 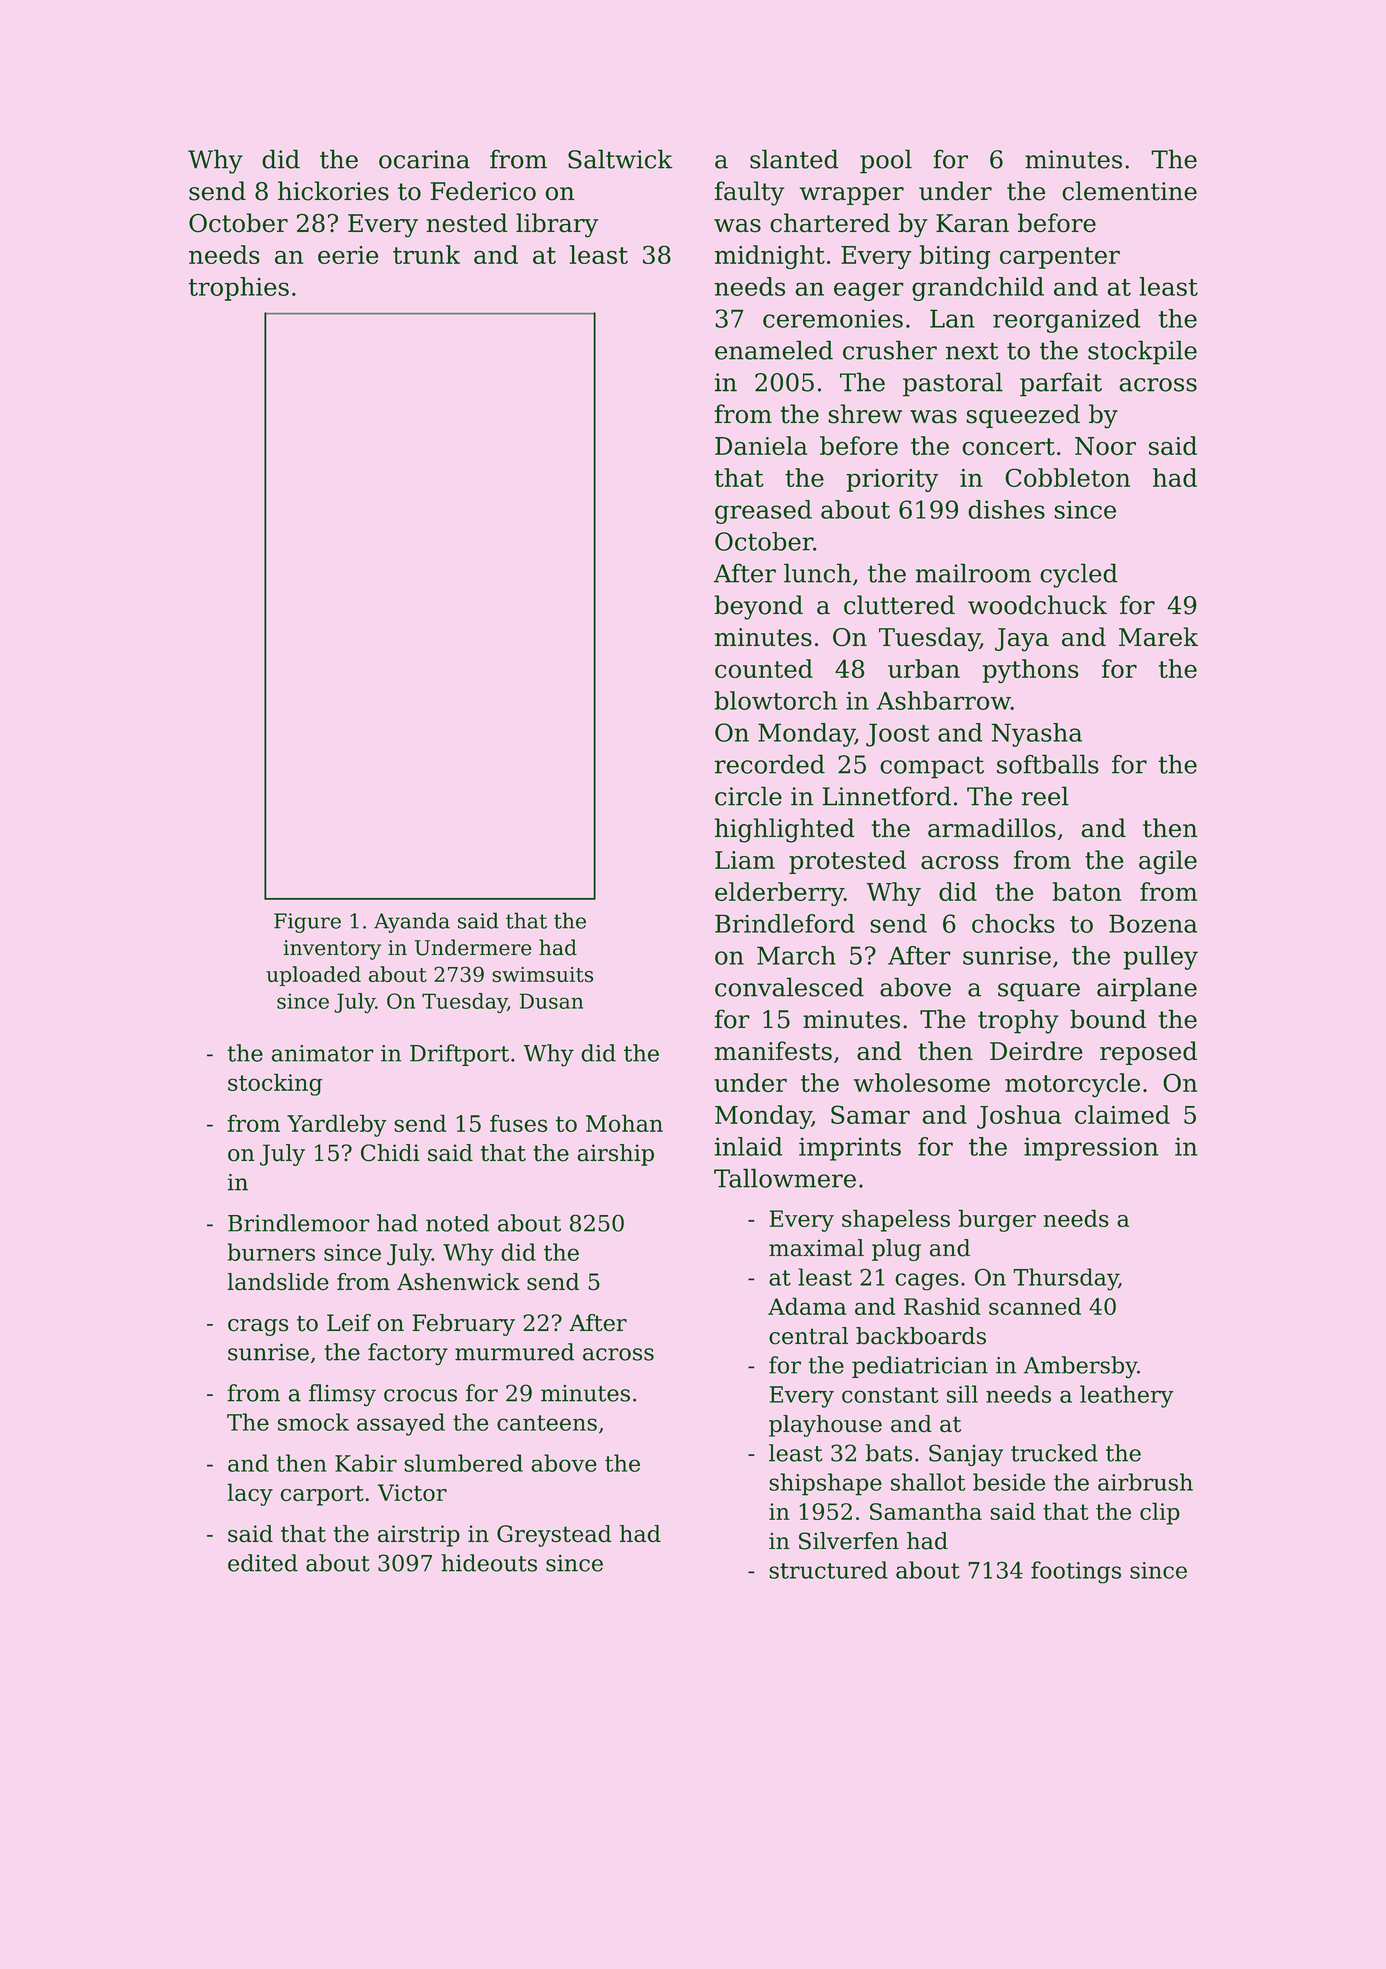 What do you see at coordinates (333, 191) in the page?
I see `hickories` at bounding box center [333, 191].
